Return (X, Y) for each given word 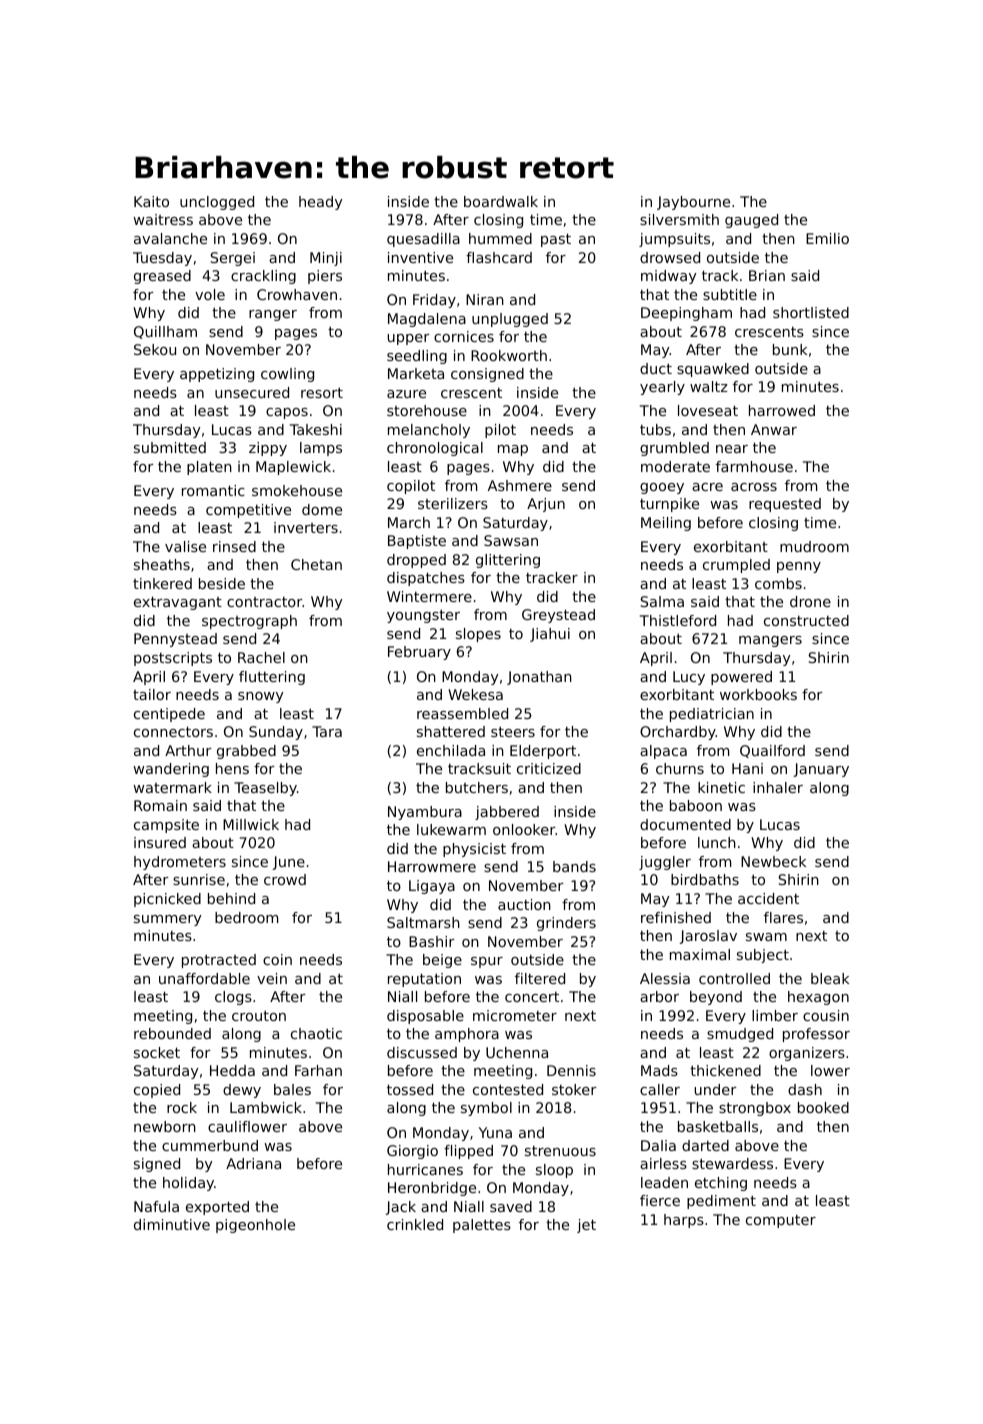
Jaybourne (693, 203)
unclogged (217, 203)
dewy (242, 1091)
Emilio (827, 238)
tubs (655, 429)
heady (321, 203)
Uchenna (517, 1052)
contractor (265, 602)
